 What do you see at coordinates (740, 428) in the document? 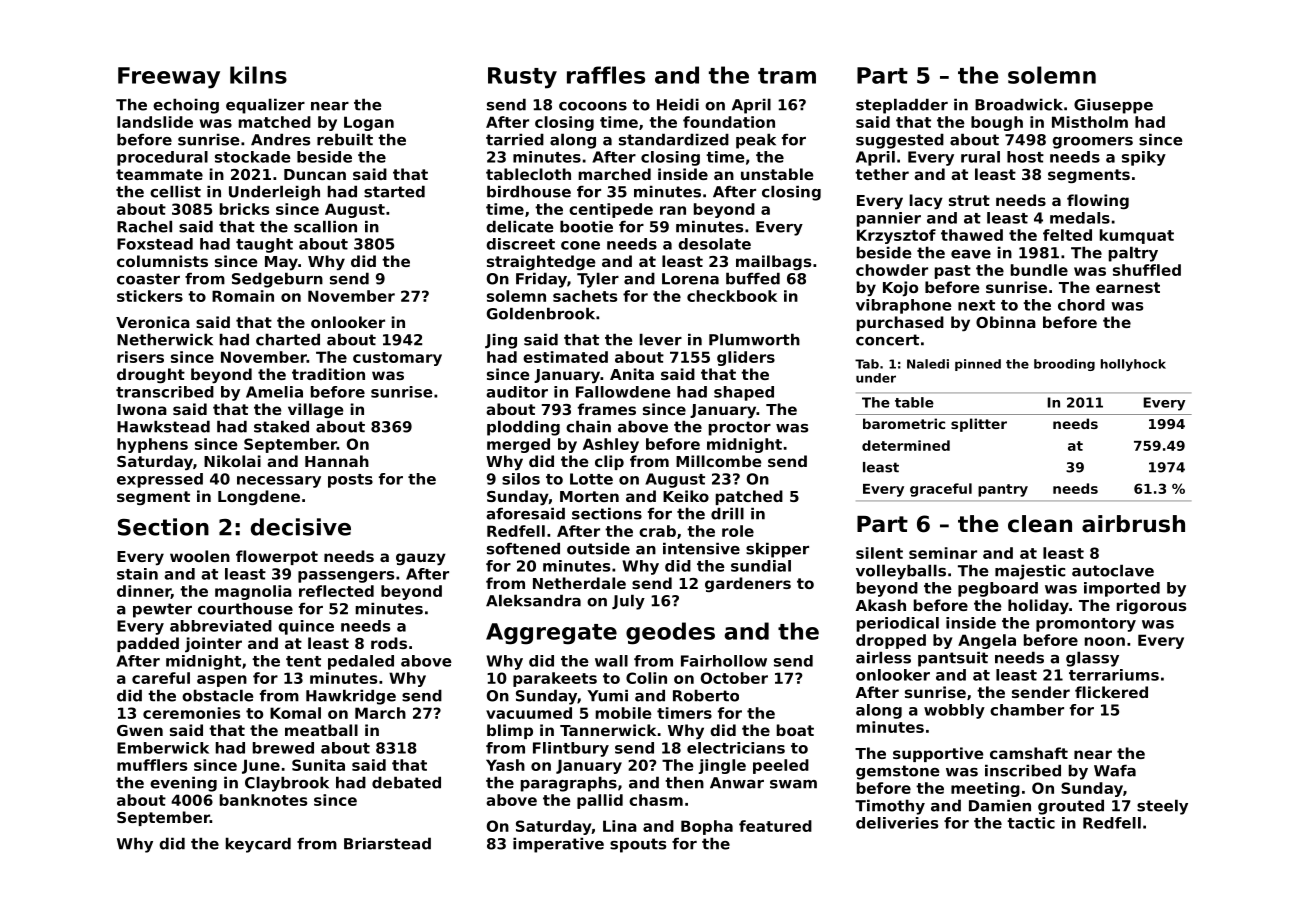
I see `proctor` at bounding box center [740, 428].
